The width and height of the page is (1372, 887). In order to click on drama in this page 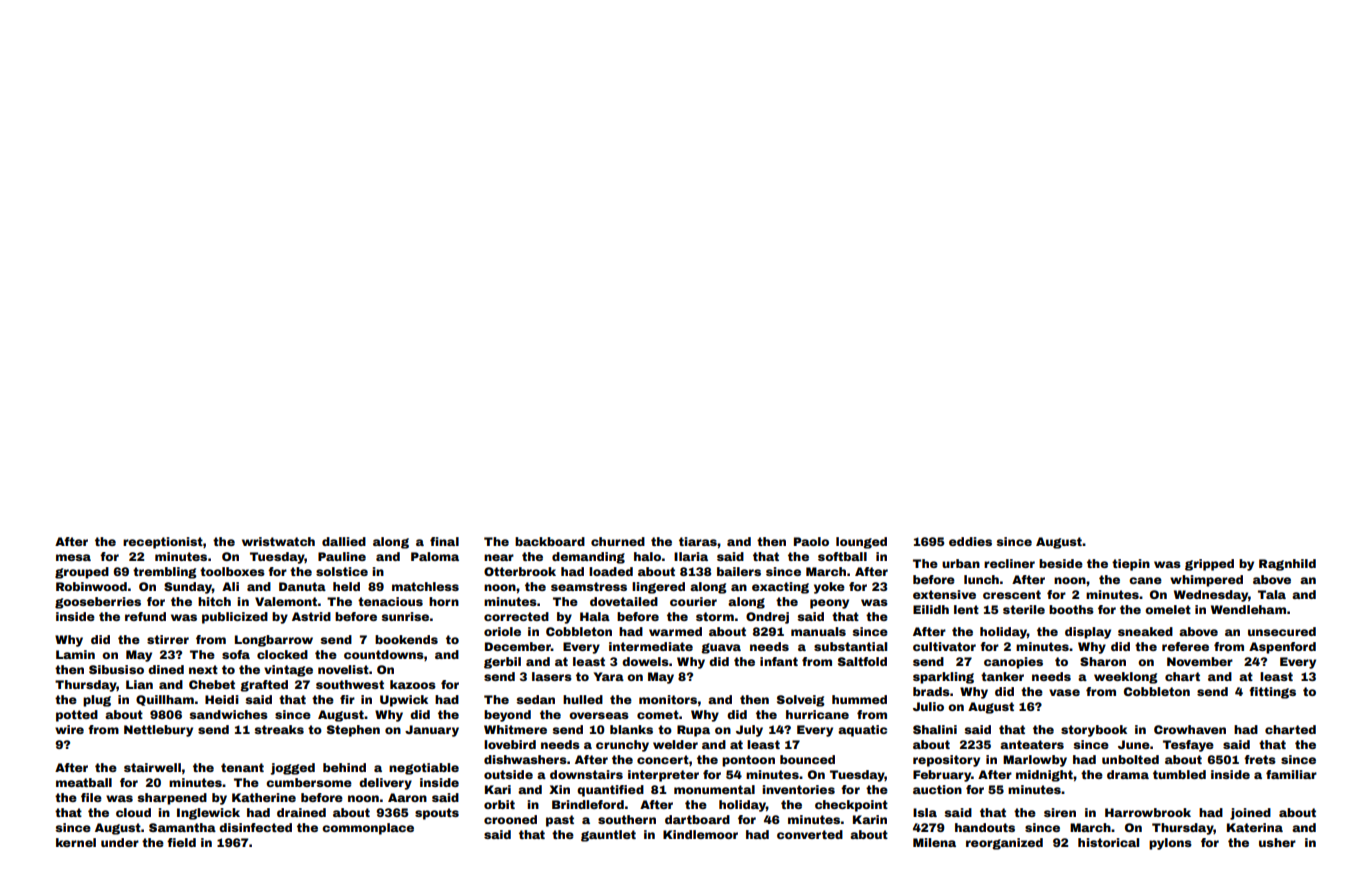, I will do `click(1128, 774)`.
